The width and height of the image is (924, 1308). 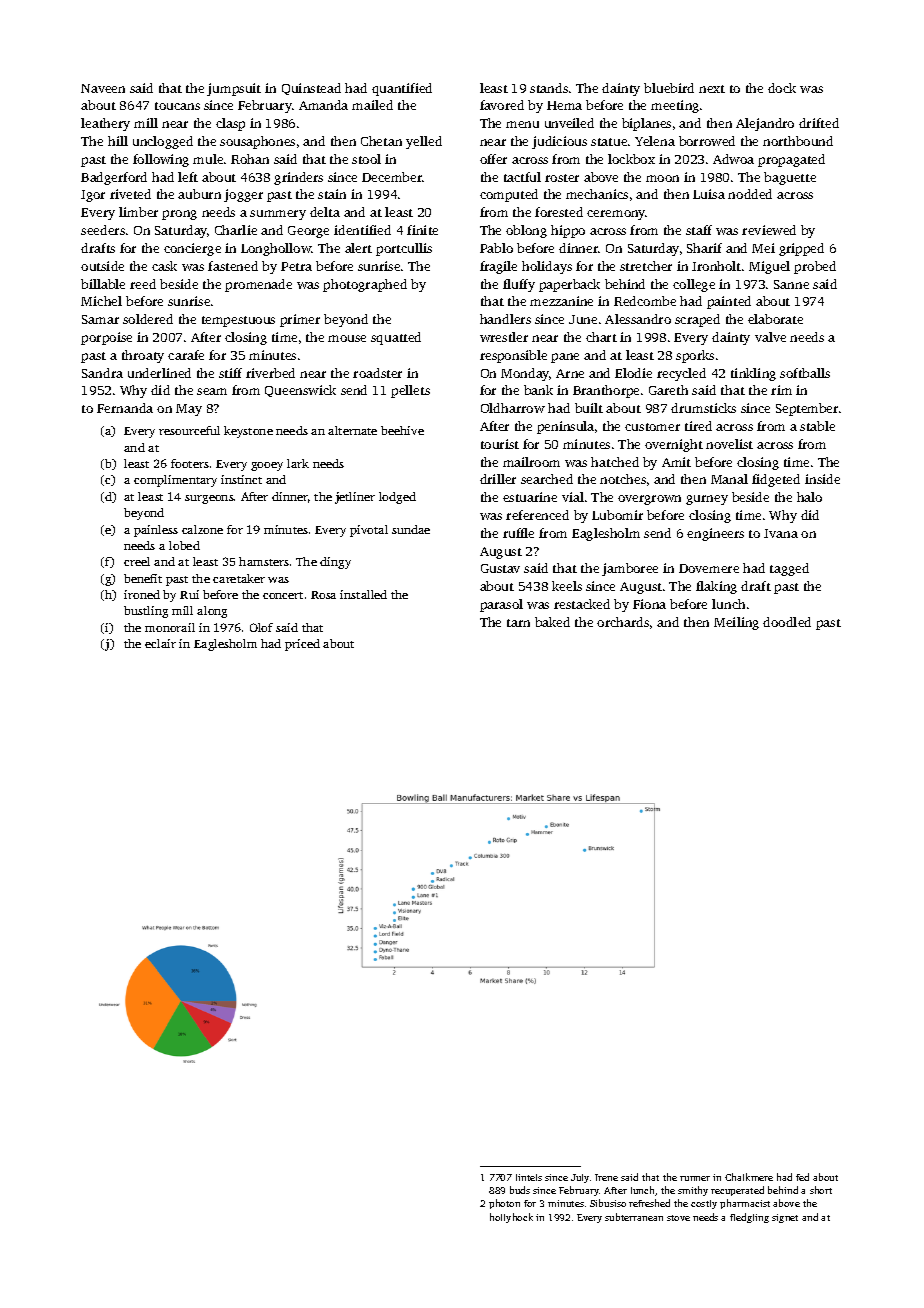 I want to click on photon, so click(x=504, y=1204).
